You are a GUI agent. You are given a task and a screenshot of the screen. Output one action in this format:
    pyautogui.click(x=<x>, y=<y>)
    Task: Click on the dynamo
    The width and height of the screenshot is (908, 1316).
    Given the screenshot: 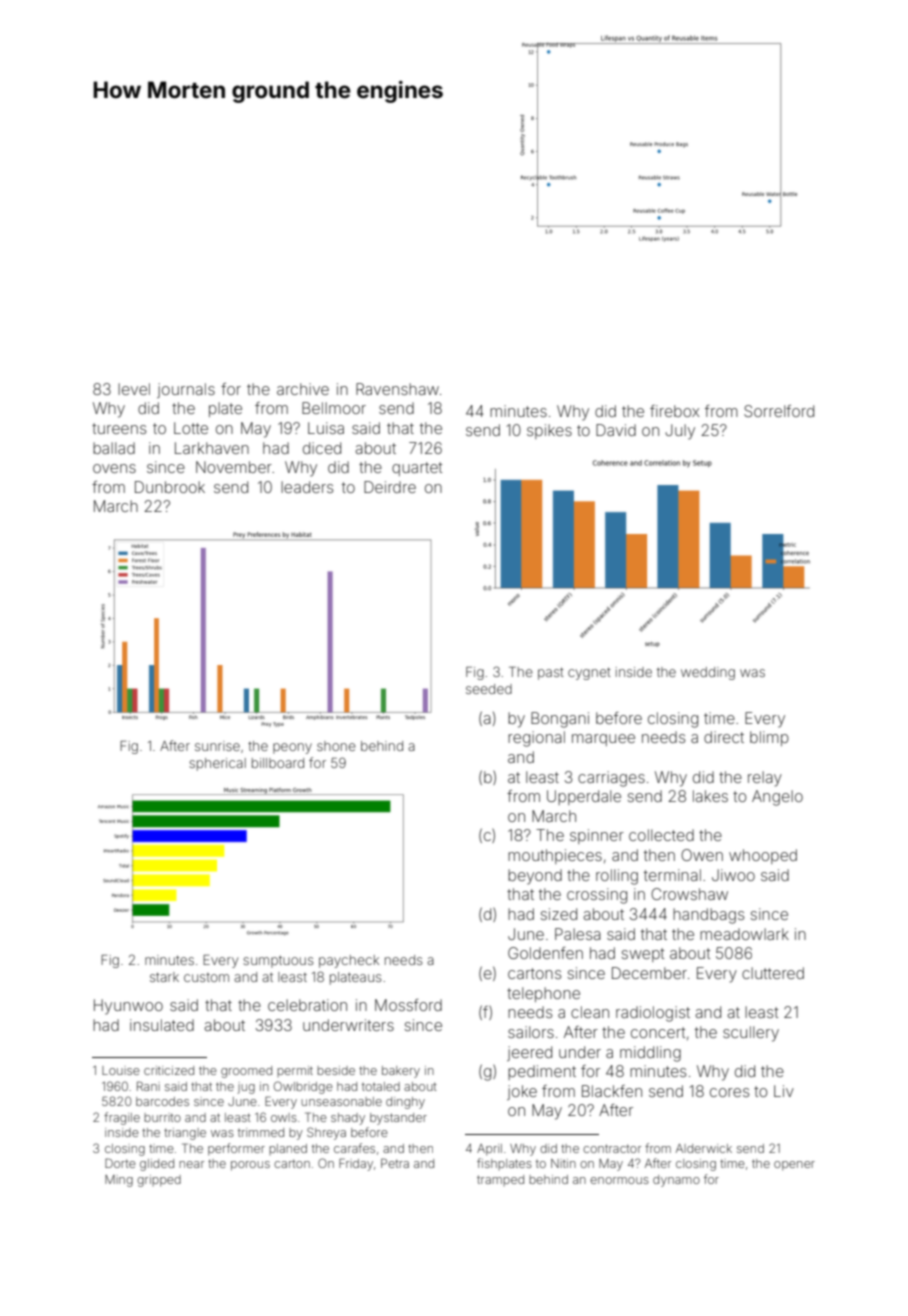 What is the action you would take?
    pyautogui.click(x=676, y=1181)
